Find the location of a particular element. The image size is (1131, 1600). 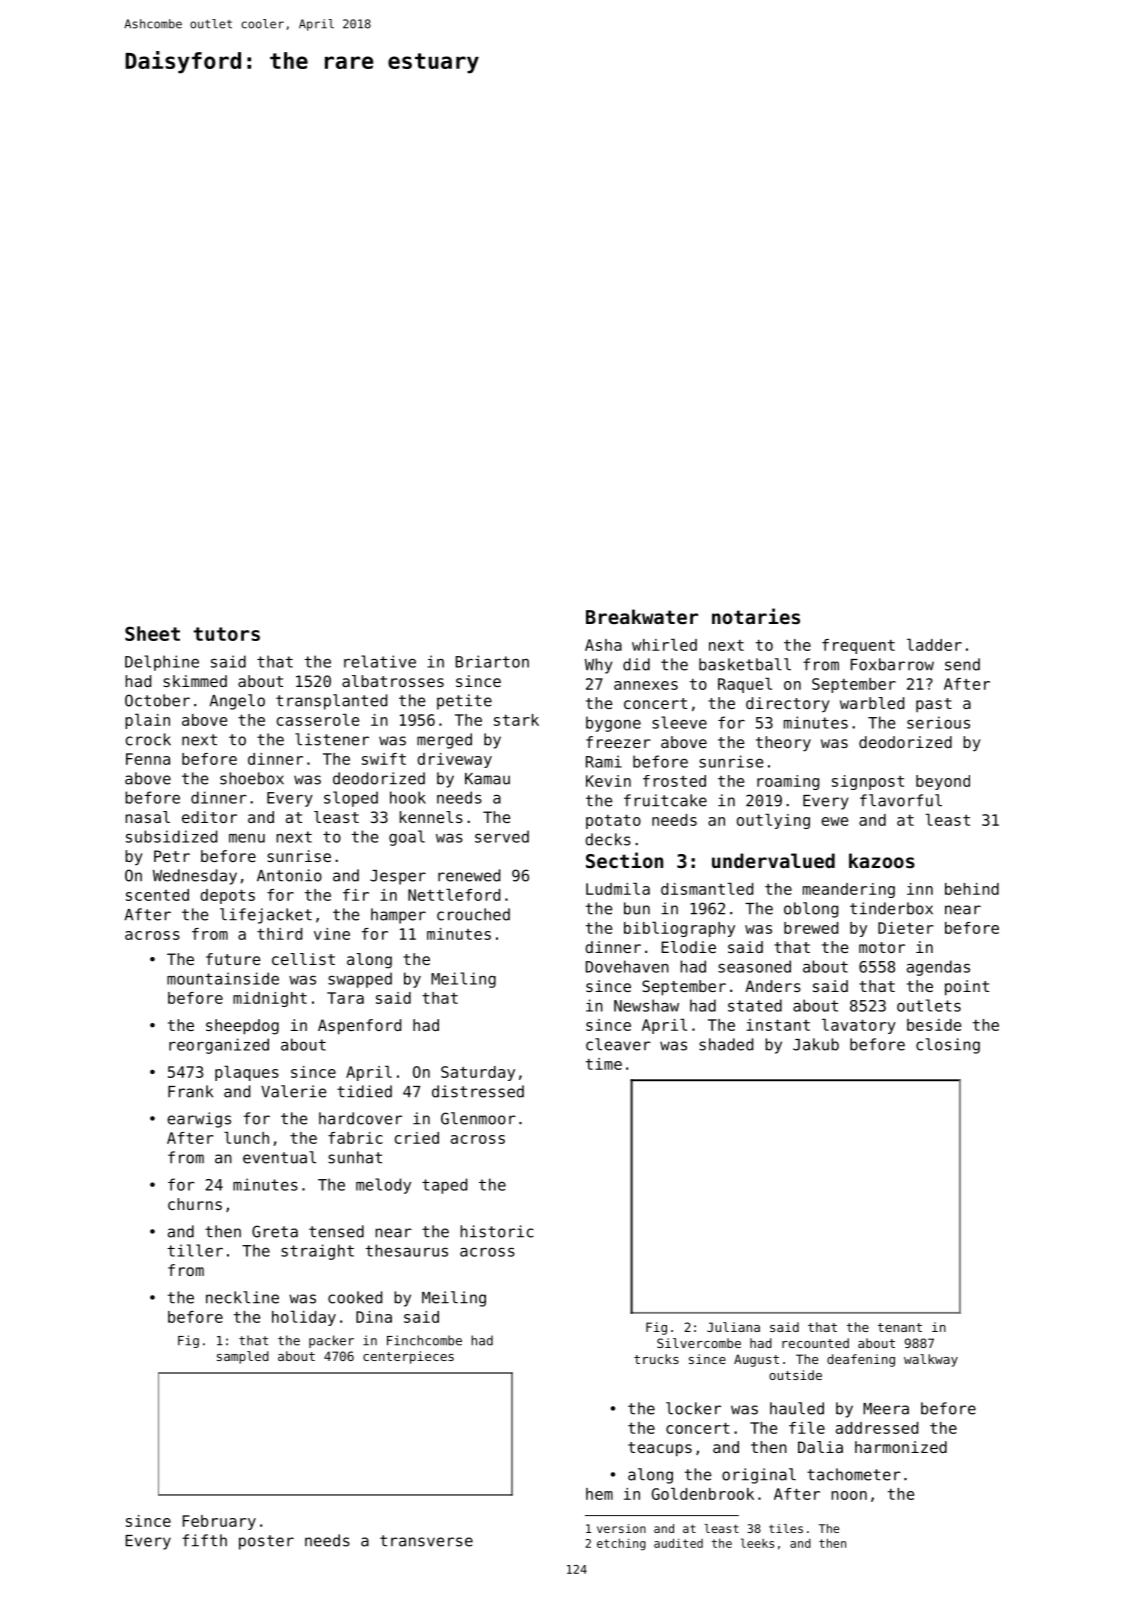

time is located at coordinates (604, 1064).
